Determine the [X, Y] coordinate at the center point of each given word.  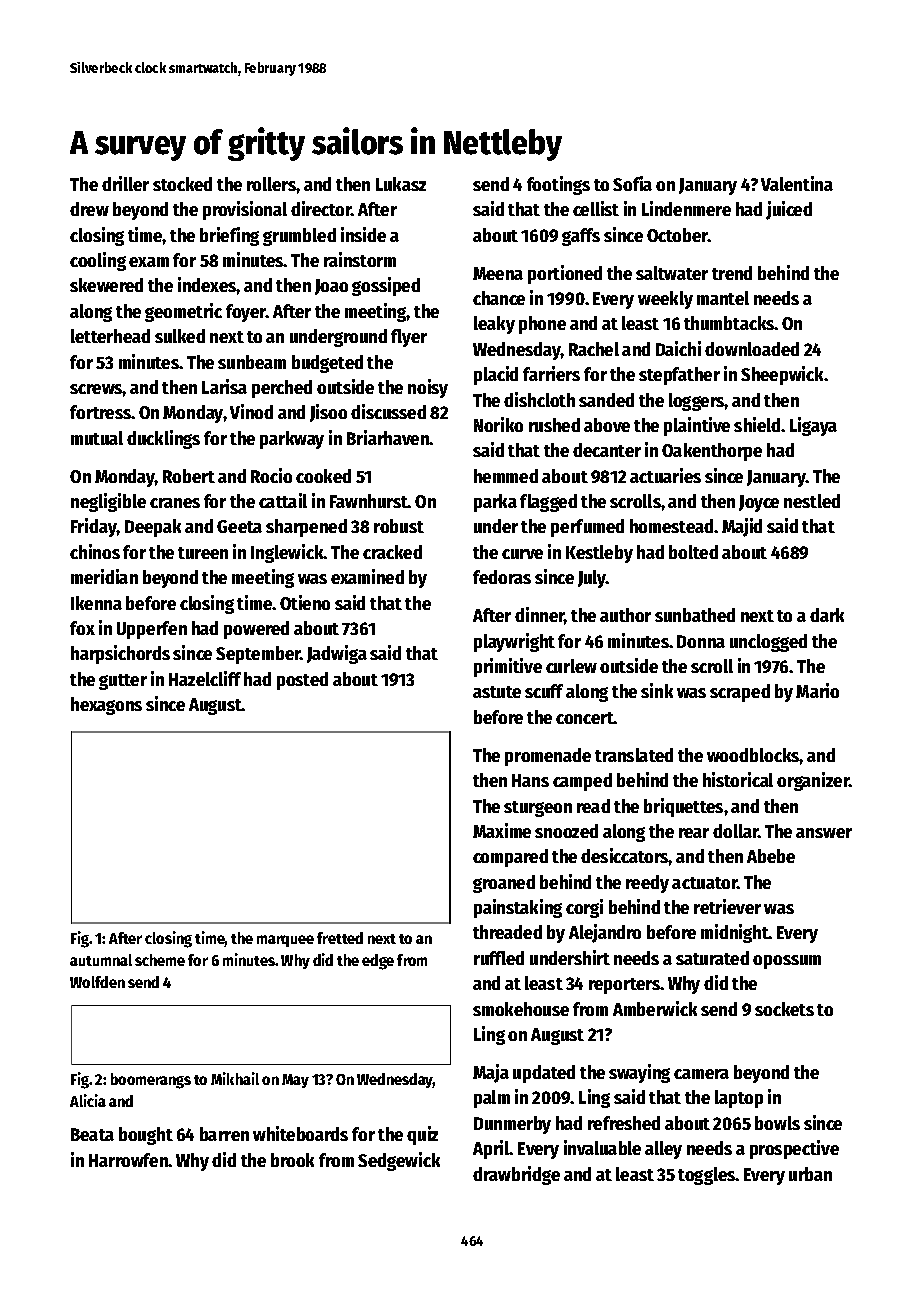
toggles [707, 1176]
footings [558, 185]
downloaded [752, 349]
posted [302, 681]
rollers [272, 184]
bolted [693, 552]
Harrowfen [129, 1160]
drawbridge [516, 1175]
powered [256, 630]
